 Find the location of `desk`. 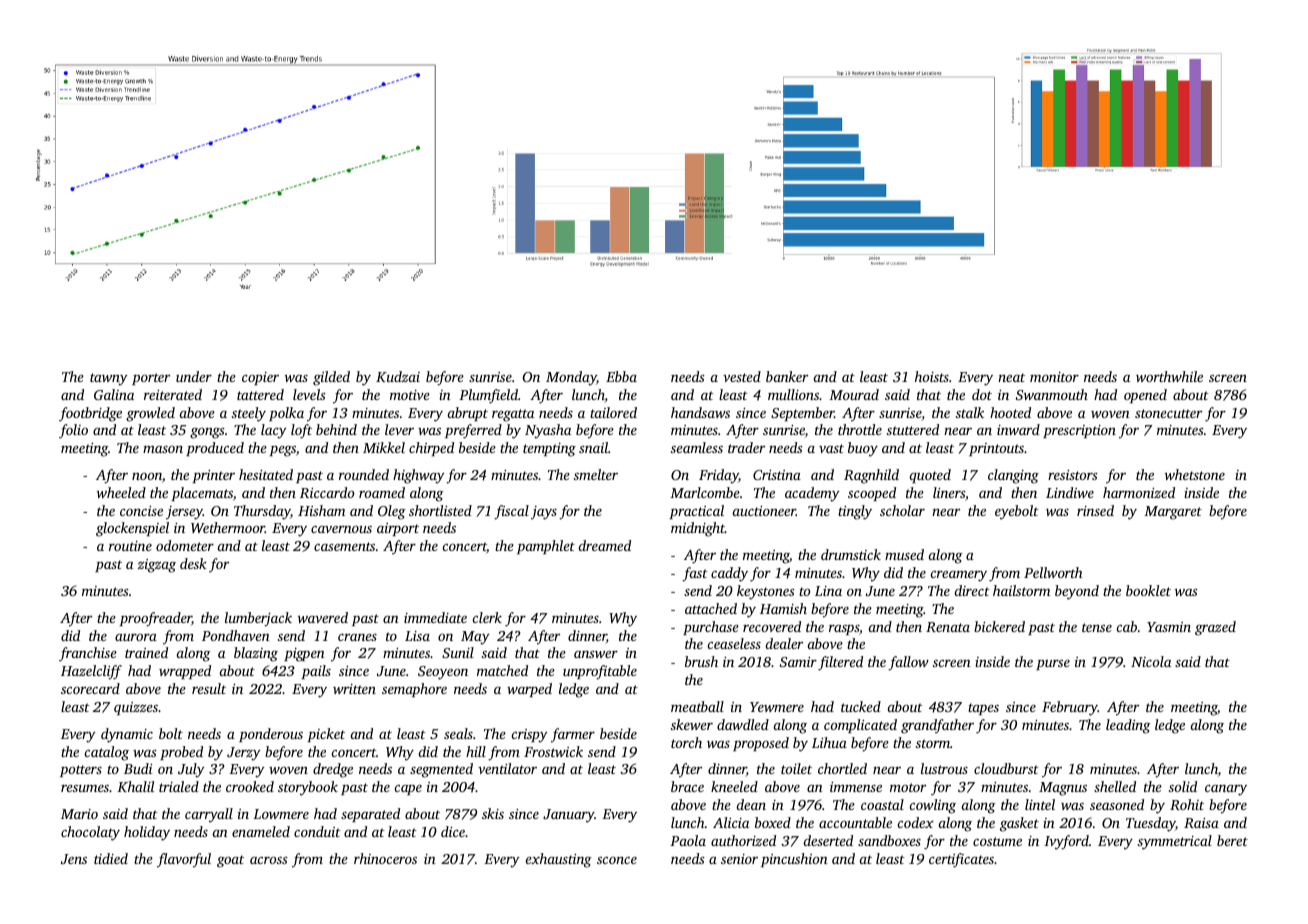

desk is located at coordinates (193, 563).
